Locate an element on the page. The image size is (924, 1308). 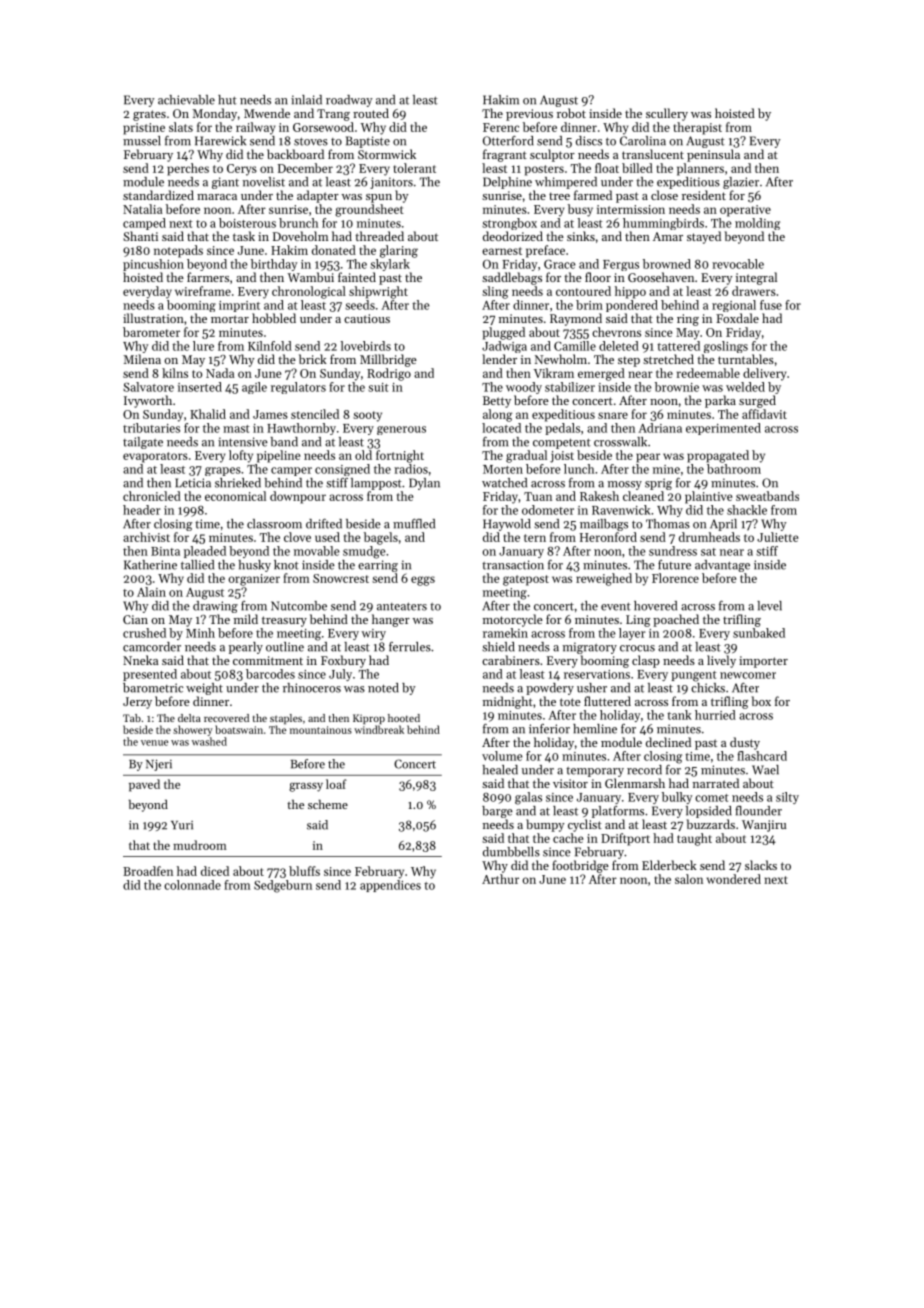
Nutcombe is located at coordinates (299, 606).
